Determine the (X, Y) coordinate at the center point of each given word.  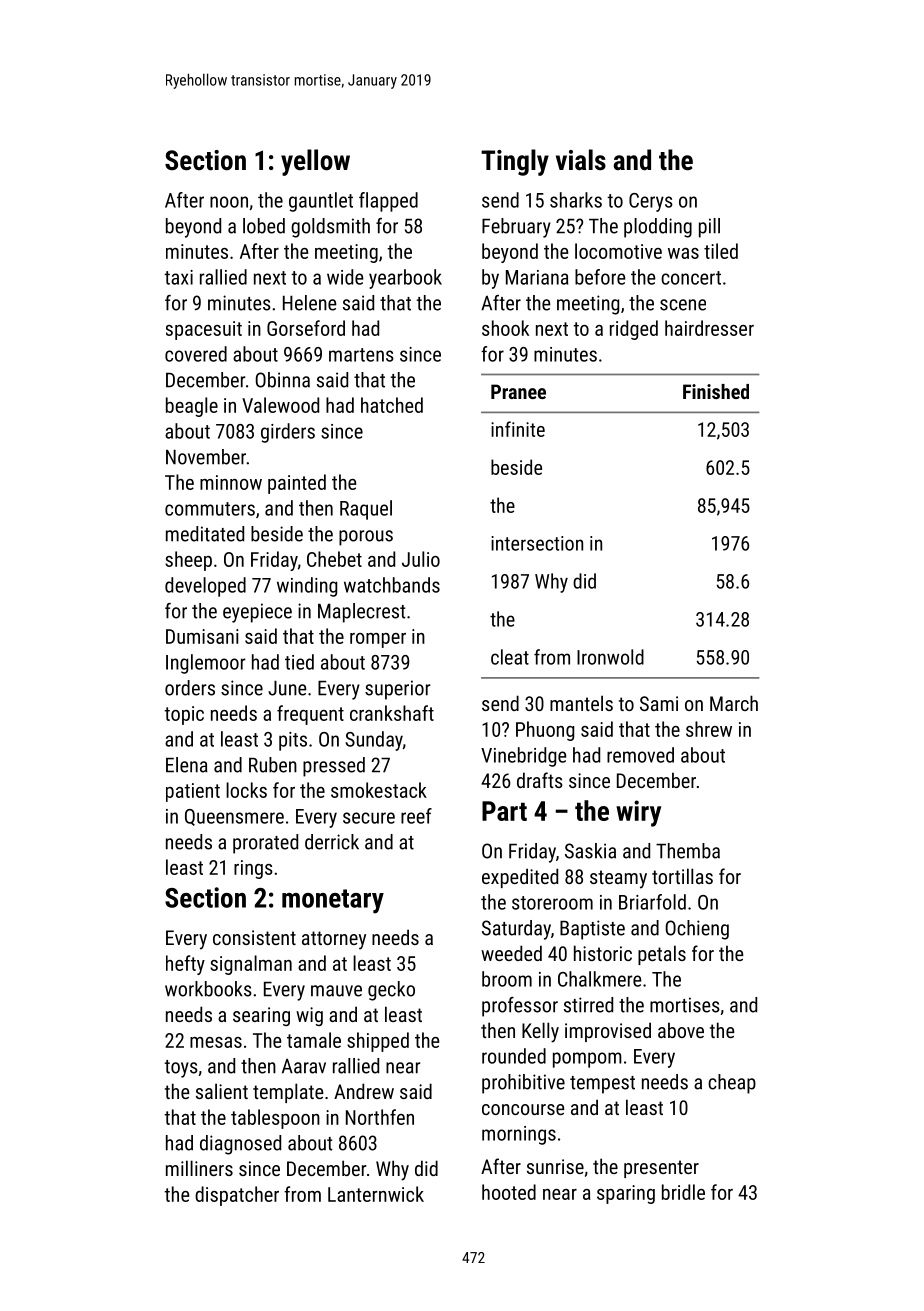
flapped (388, 202)
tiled (721, 251)
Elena (187, 765)
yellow (315, 162)
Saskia (590, 851)
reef (416, 816)
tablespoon (275, 1119)
